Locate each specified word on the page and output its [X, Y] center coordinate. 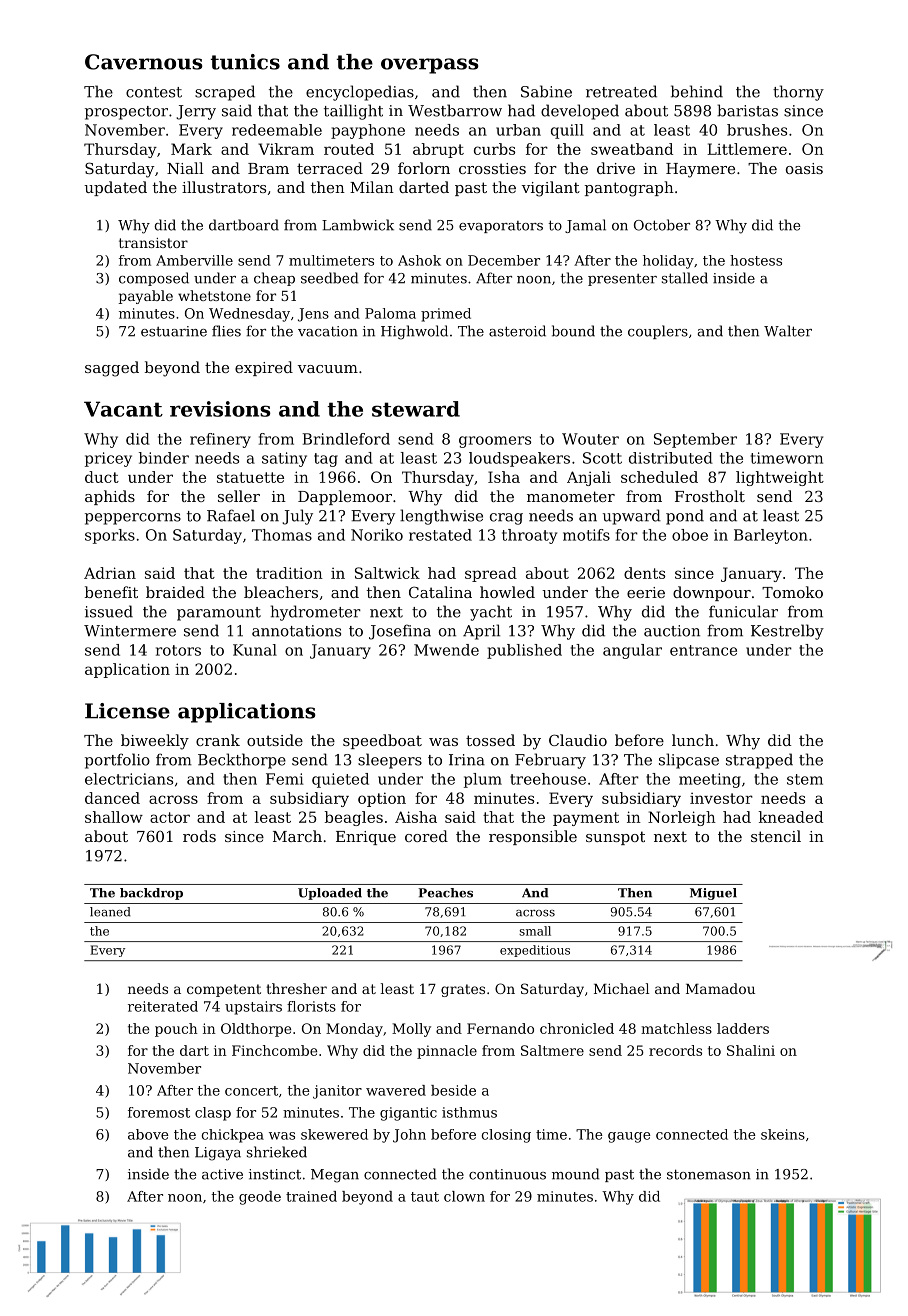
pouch [176, 1030]
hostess [756, 260]
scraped [225, 93]
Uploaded [330, 894]
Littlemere [747, 149]
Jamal [585, 226]
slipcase [689, 761]
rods [199, 836]
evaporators [501, 227]
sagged [112, 369]
